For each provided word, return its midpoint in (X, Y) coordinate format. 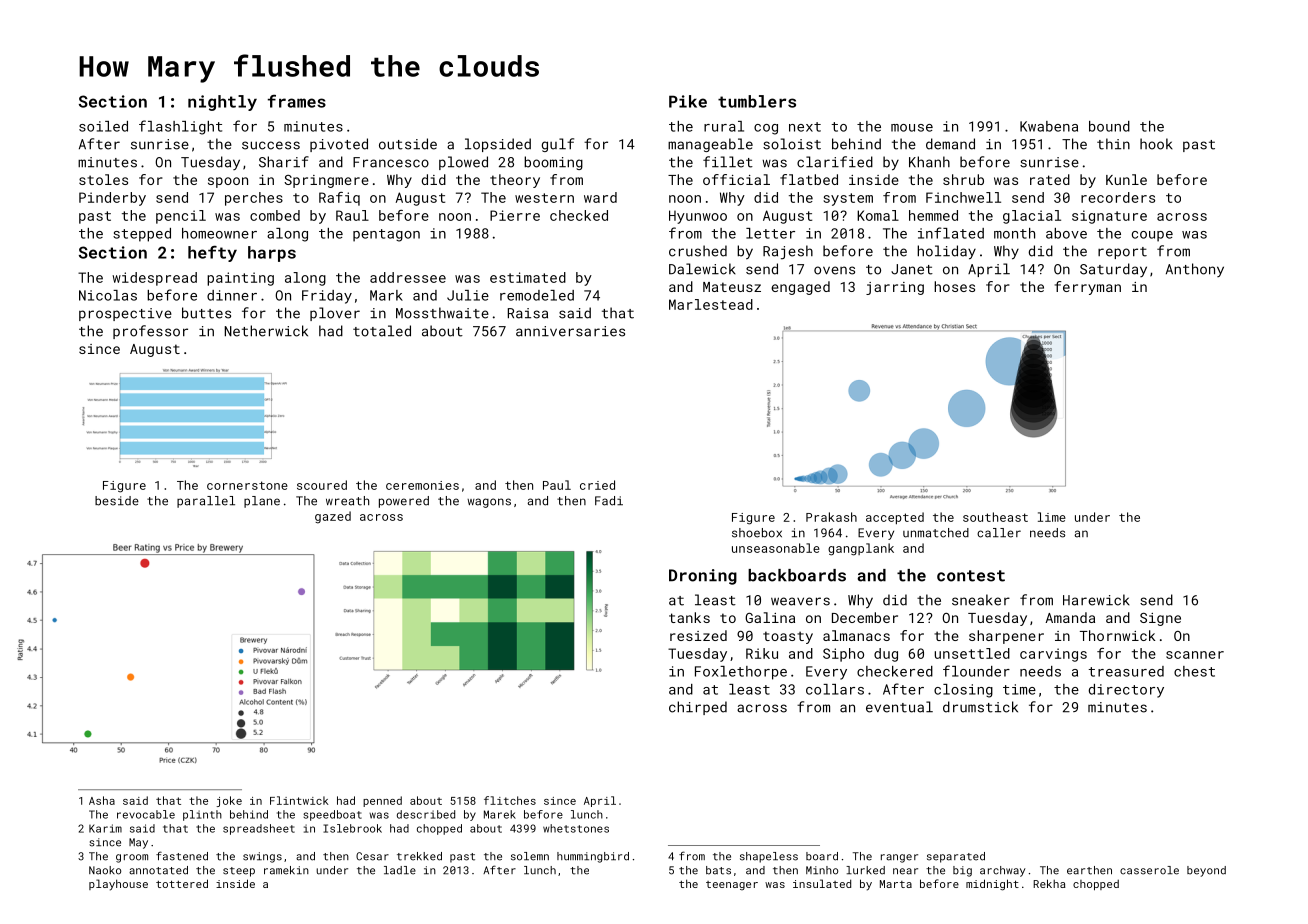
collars (835, 689)
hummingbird (593, 857)
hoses (954, 286)
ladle (400, 870)
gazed (333, 517)
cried (597, 485)
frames (297, 101)
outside (408, 144)
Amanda (1070, 617)
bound (1109, 126)
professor (150, 332)
